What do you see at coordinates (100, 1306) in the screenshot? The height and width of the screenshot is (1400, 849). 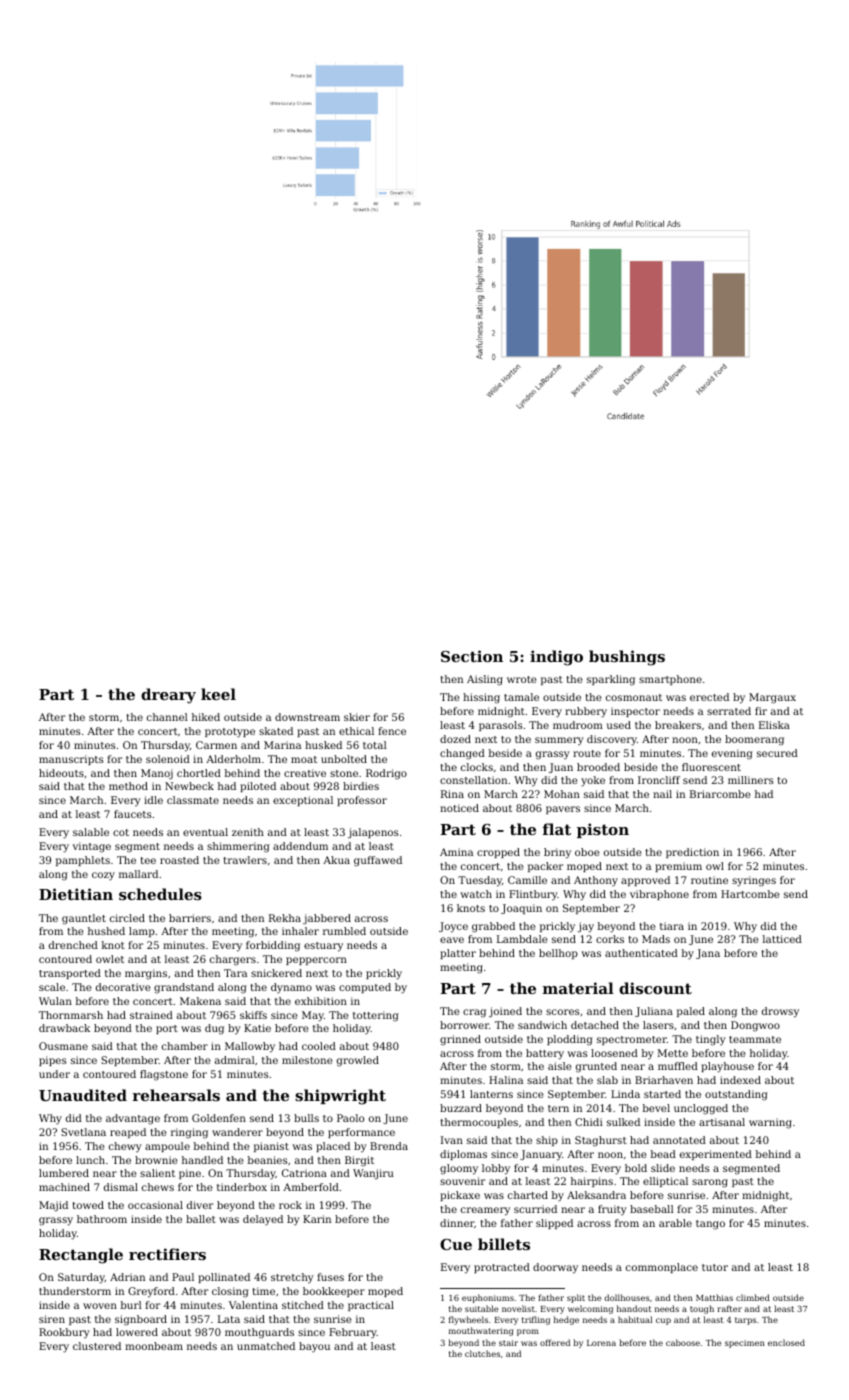 I see `woven` at bounding box center [100, 1306].
